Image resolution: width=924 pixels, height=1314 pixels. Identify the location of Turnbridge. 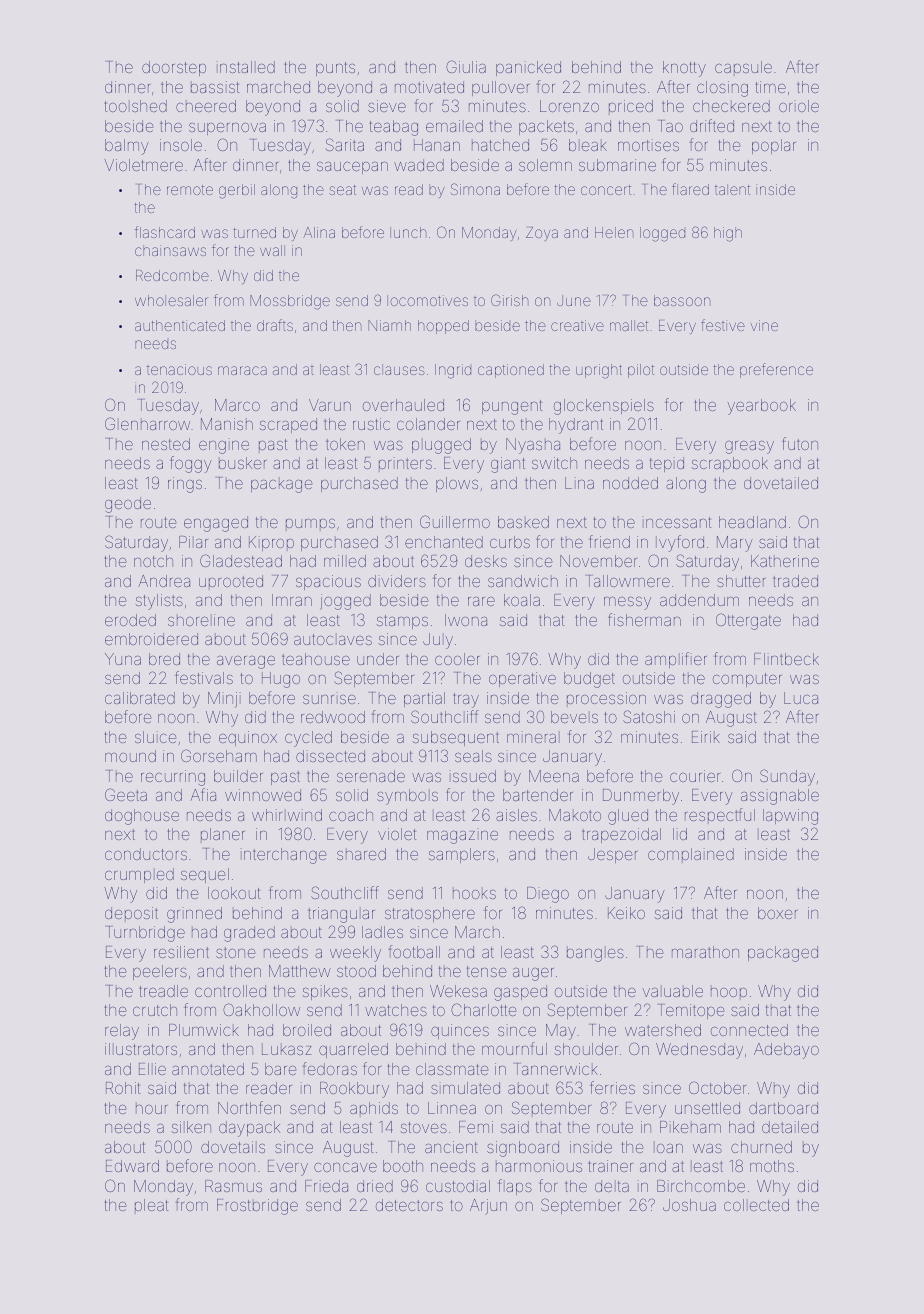
(146, 934).
